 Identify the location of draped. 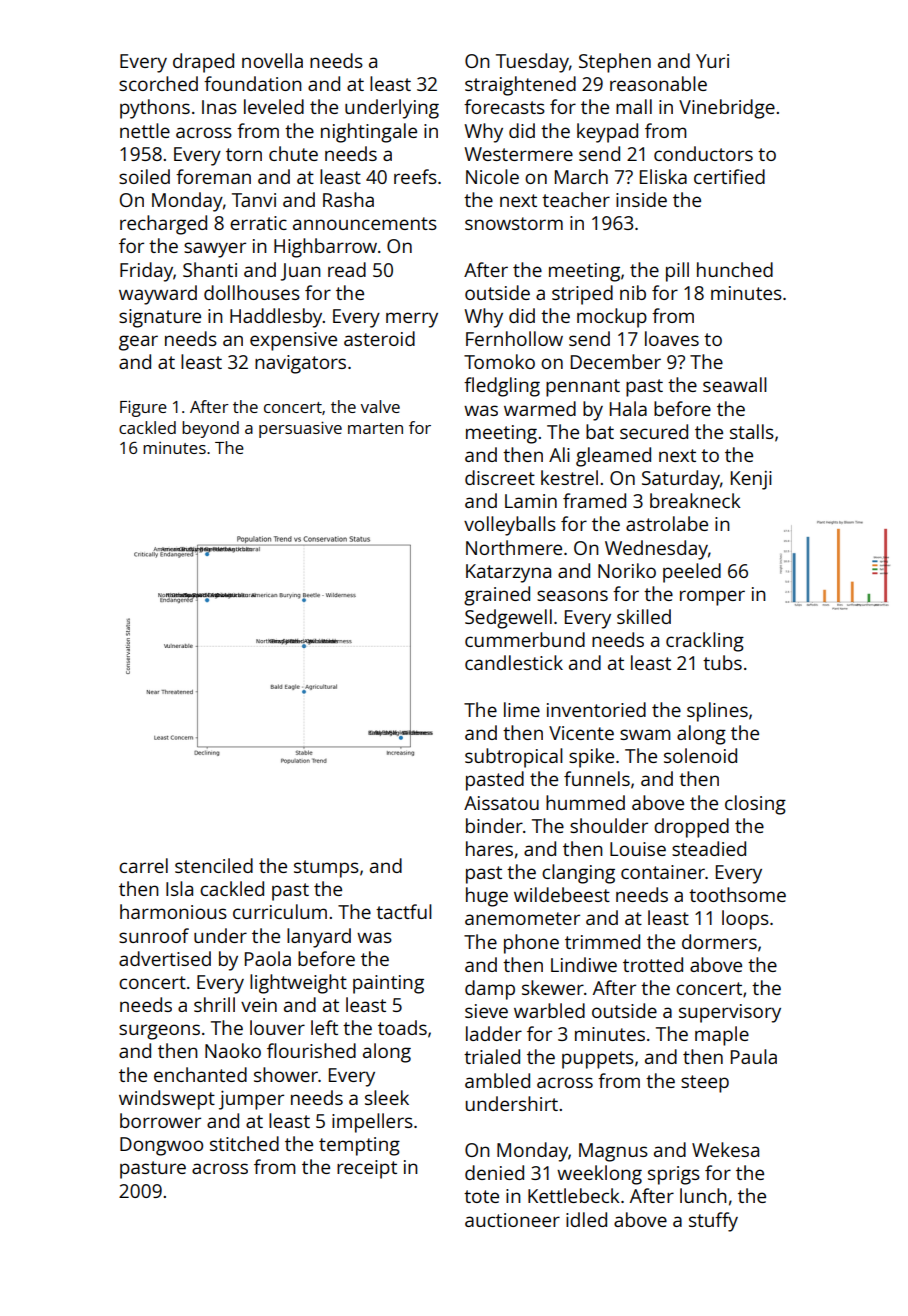
(203, 63).
